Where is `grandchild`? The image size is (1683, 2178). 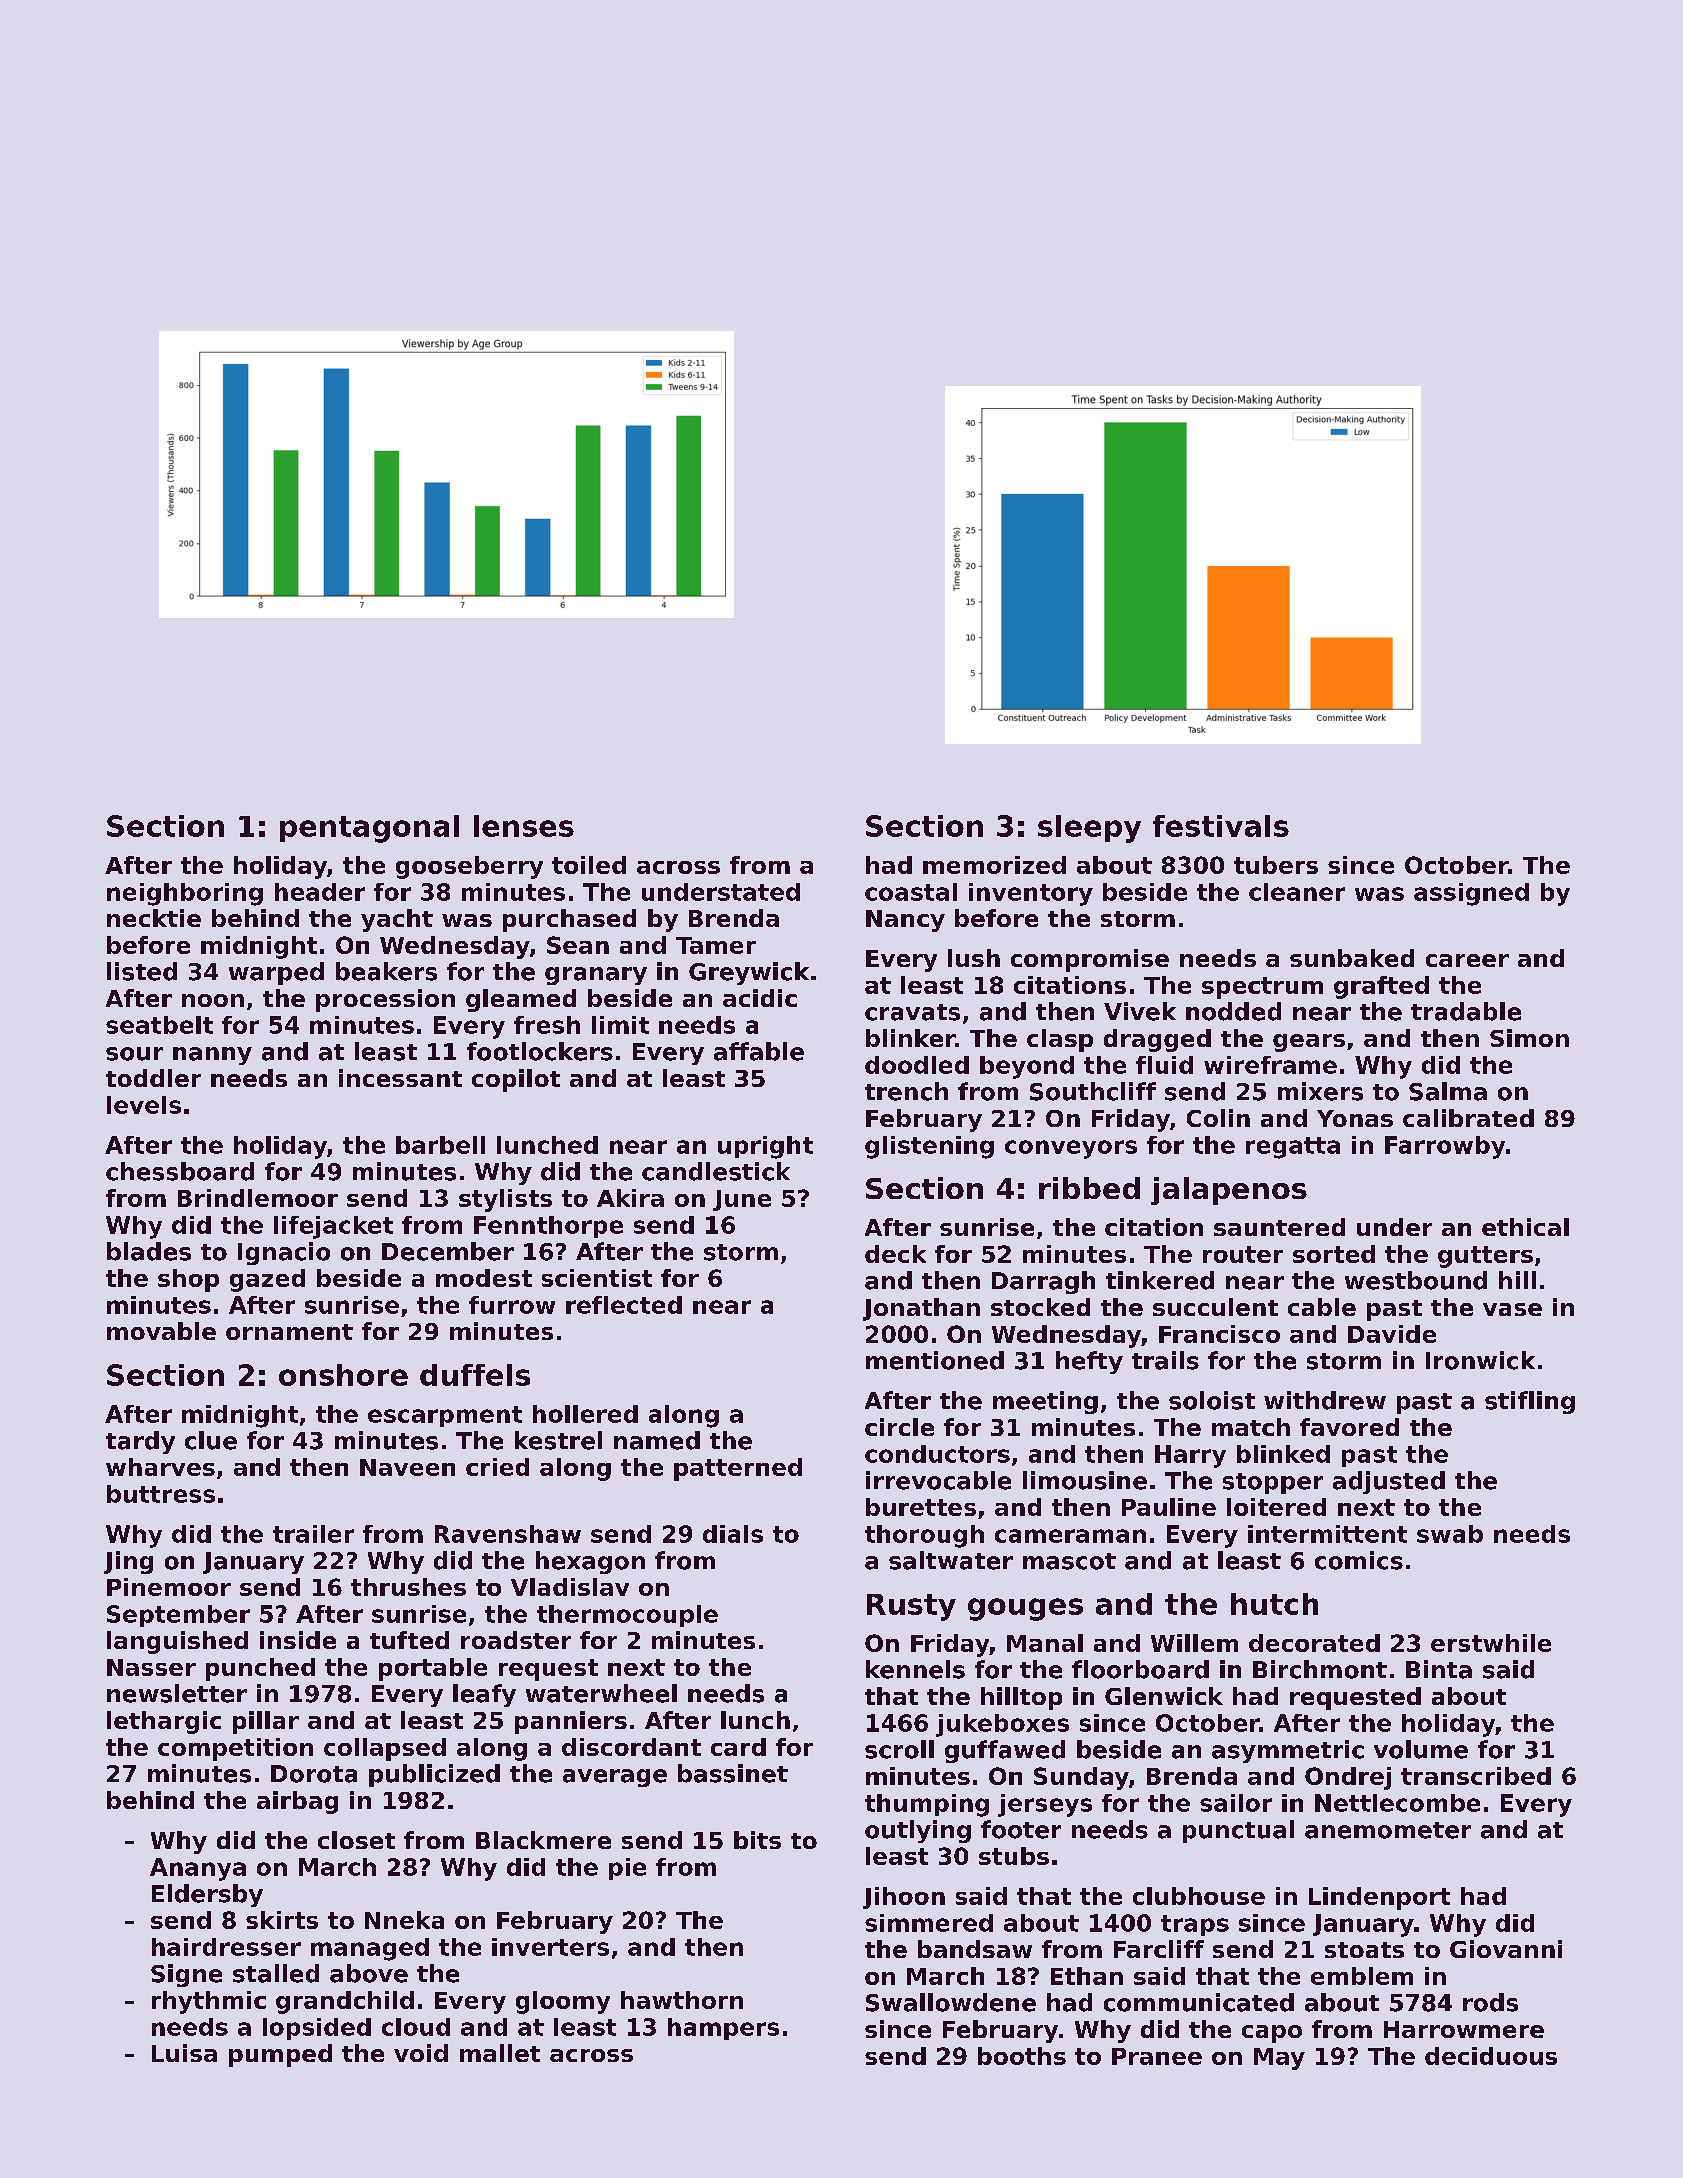
grandchild is located at coordinates (345, 2002).
